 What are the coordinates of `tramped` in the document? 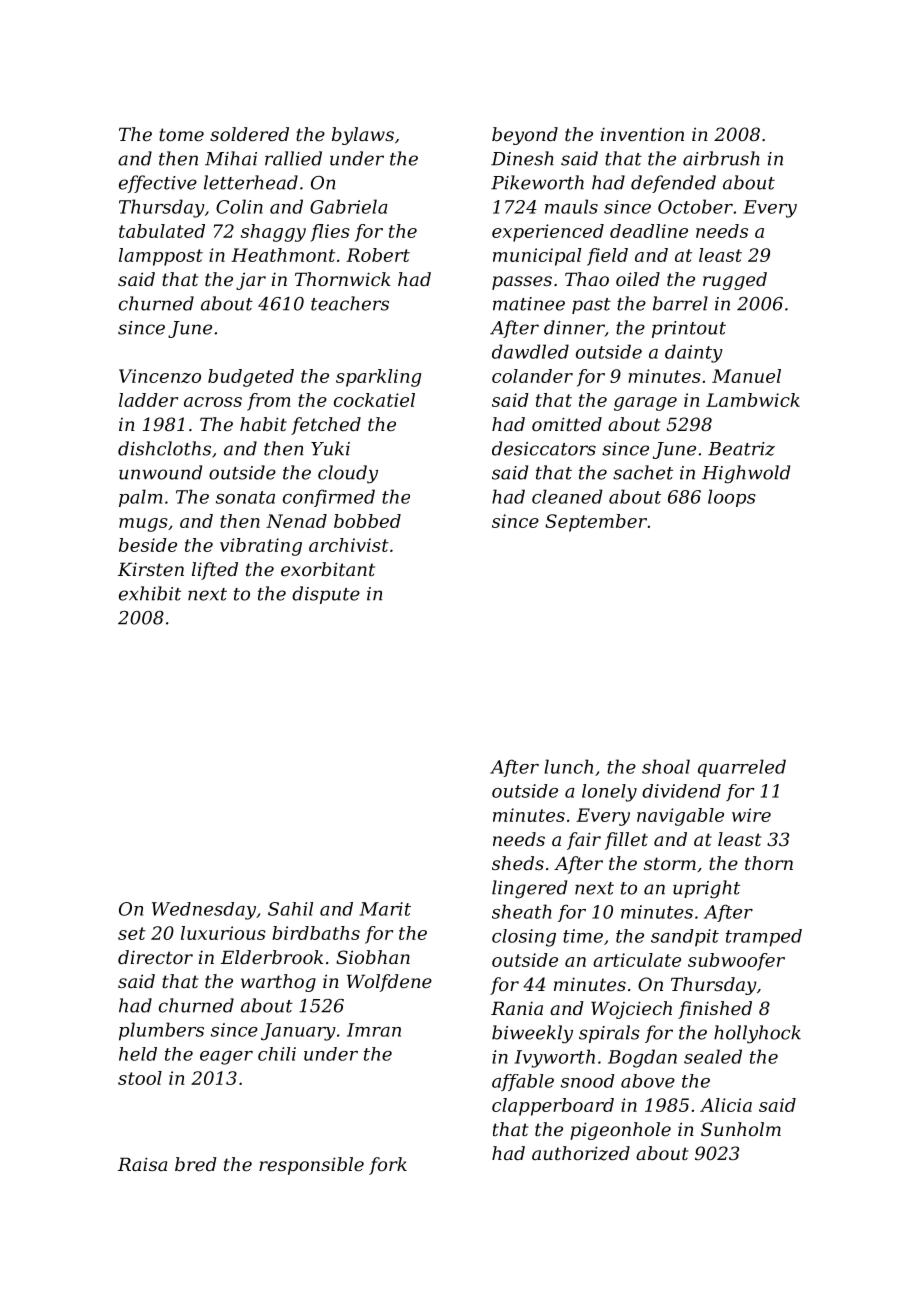 It's located at (764, 938).
